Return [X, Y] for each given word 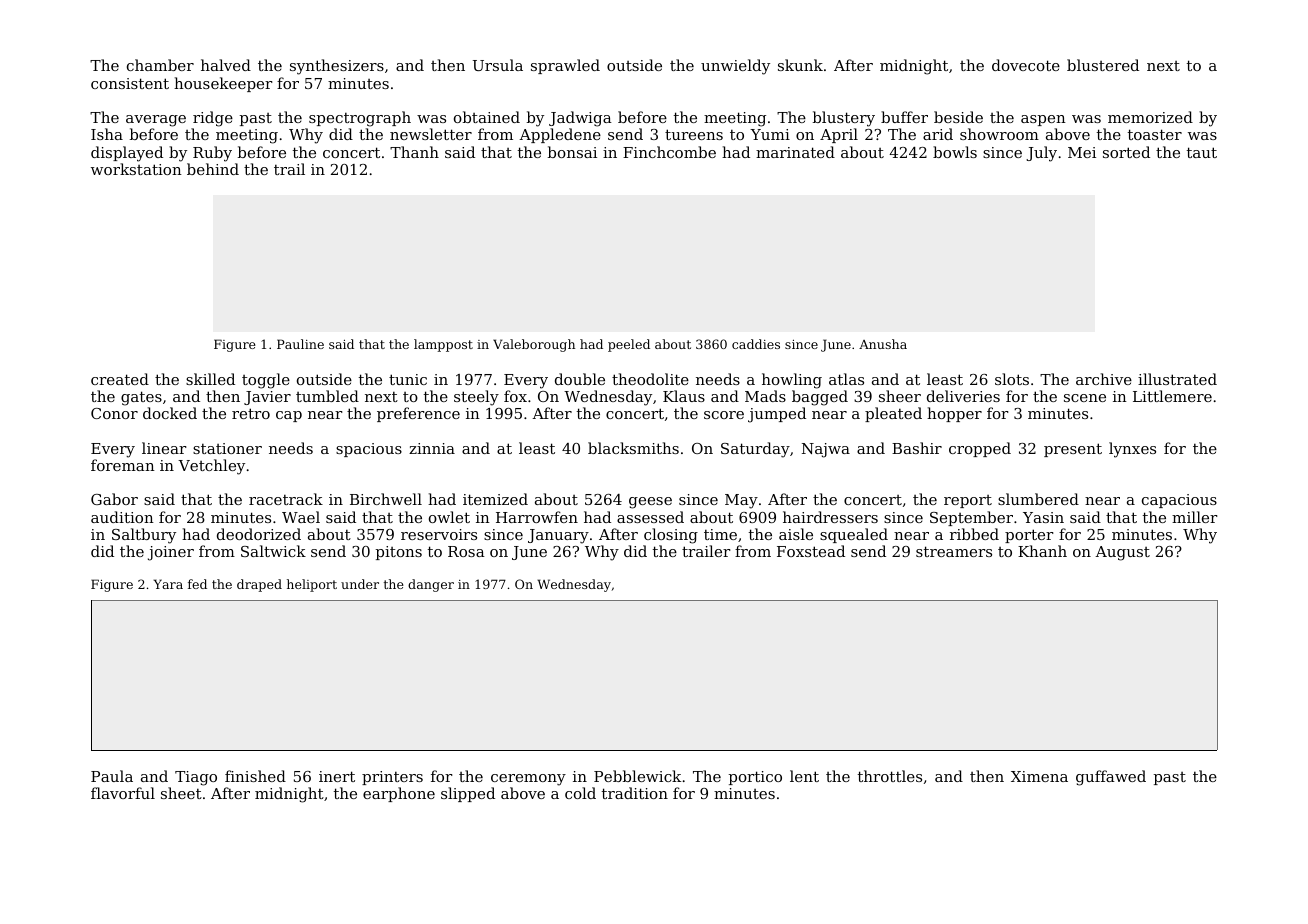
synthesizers [337, 67]
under [360, 584]
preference [418, 414]
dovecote [1026, 65]
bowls [955, 152]
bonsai [572, 152]
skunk [800, 65]
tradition [635, 793]
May [741, 501]
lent [804, 776]
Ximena [1039, 776]
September [971, 518]
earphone [399, 794]
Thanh [414, 152]
